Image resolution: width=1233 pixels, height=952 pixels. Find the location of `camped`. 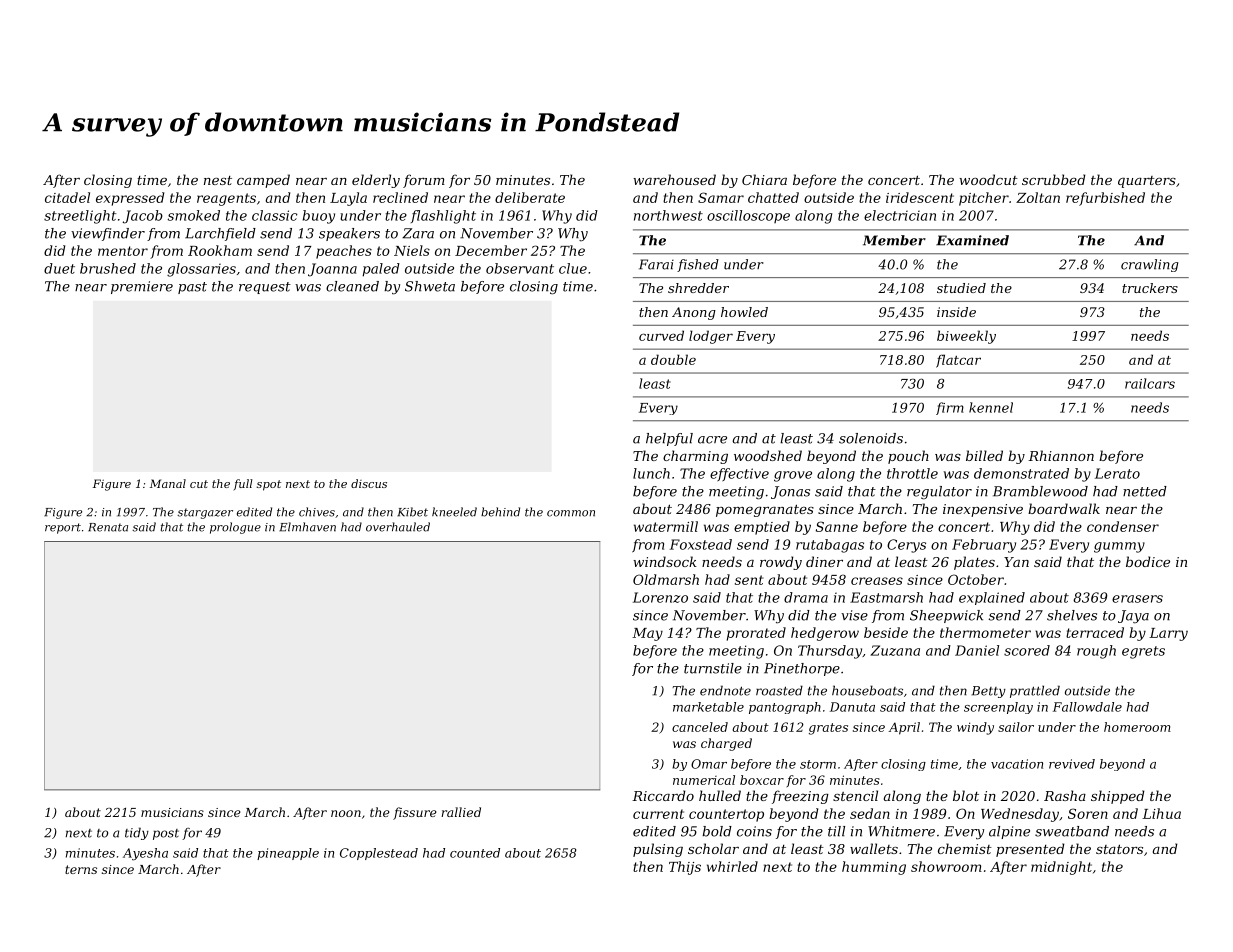

camped is located at coordinates (263, 181).
